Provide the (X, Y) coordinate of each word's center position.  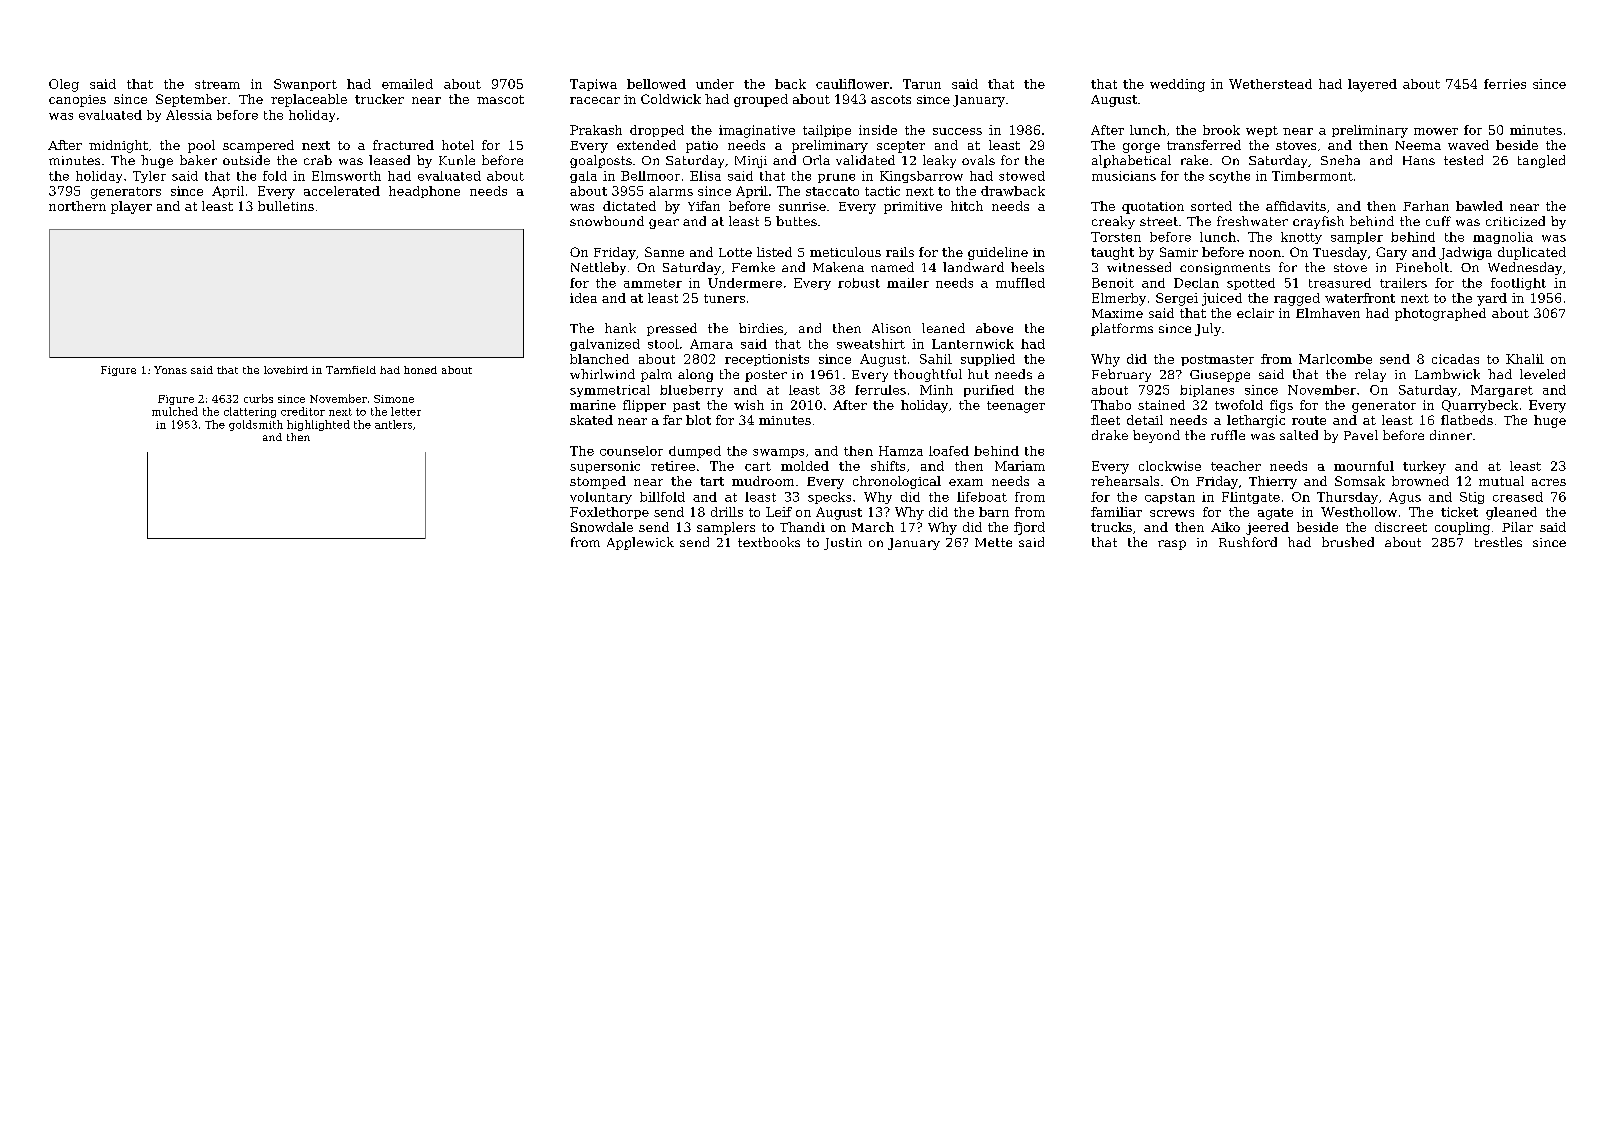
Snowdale (602, 527)
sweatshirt (871, 344)
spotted (1251, 284)
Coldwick (671, 99)
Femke (753, 267)
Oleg (64, 85)
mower (1436, 131)
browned (1420, 481)
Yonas (170, 370)
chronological (897, 482)
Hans (1419, 160)
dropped (657, 131)
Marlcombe (1335, 359)
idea (583, 298)
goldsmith (256, 425)
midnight (118, 146)
